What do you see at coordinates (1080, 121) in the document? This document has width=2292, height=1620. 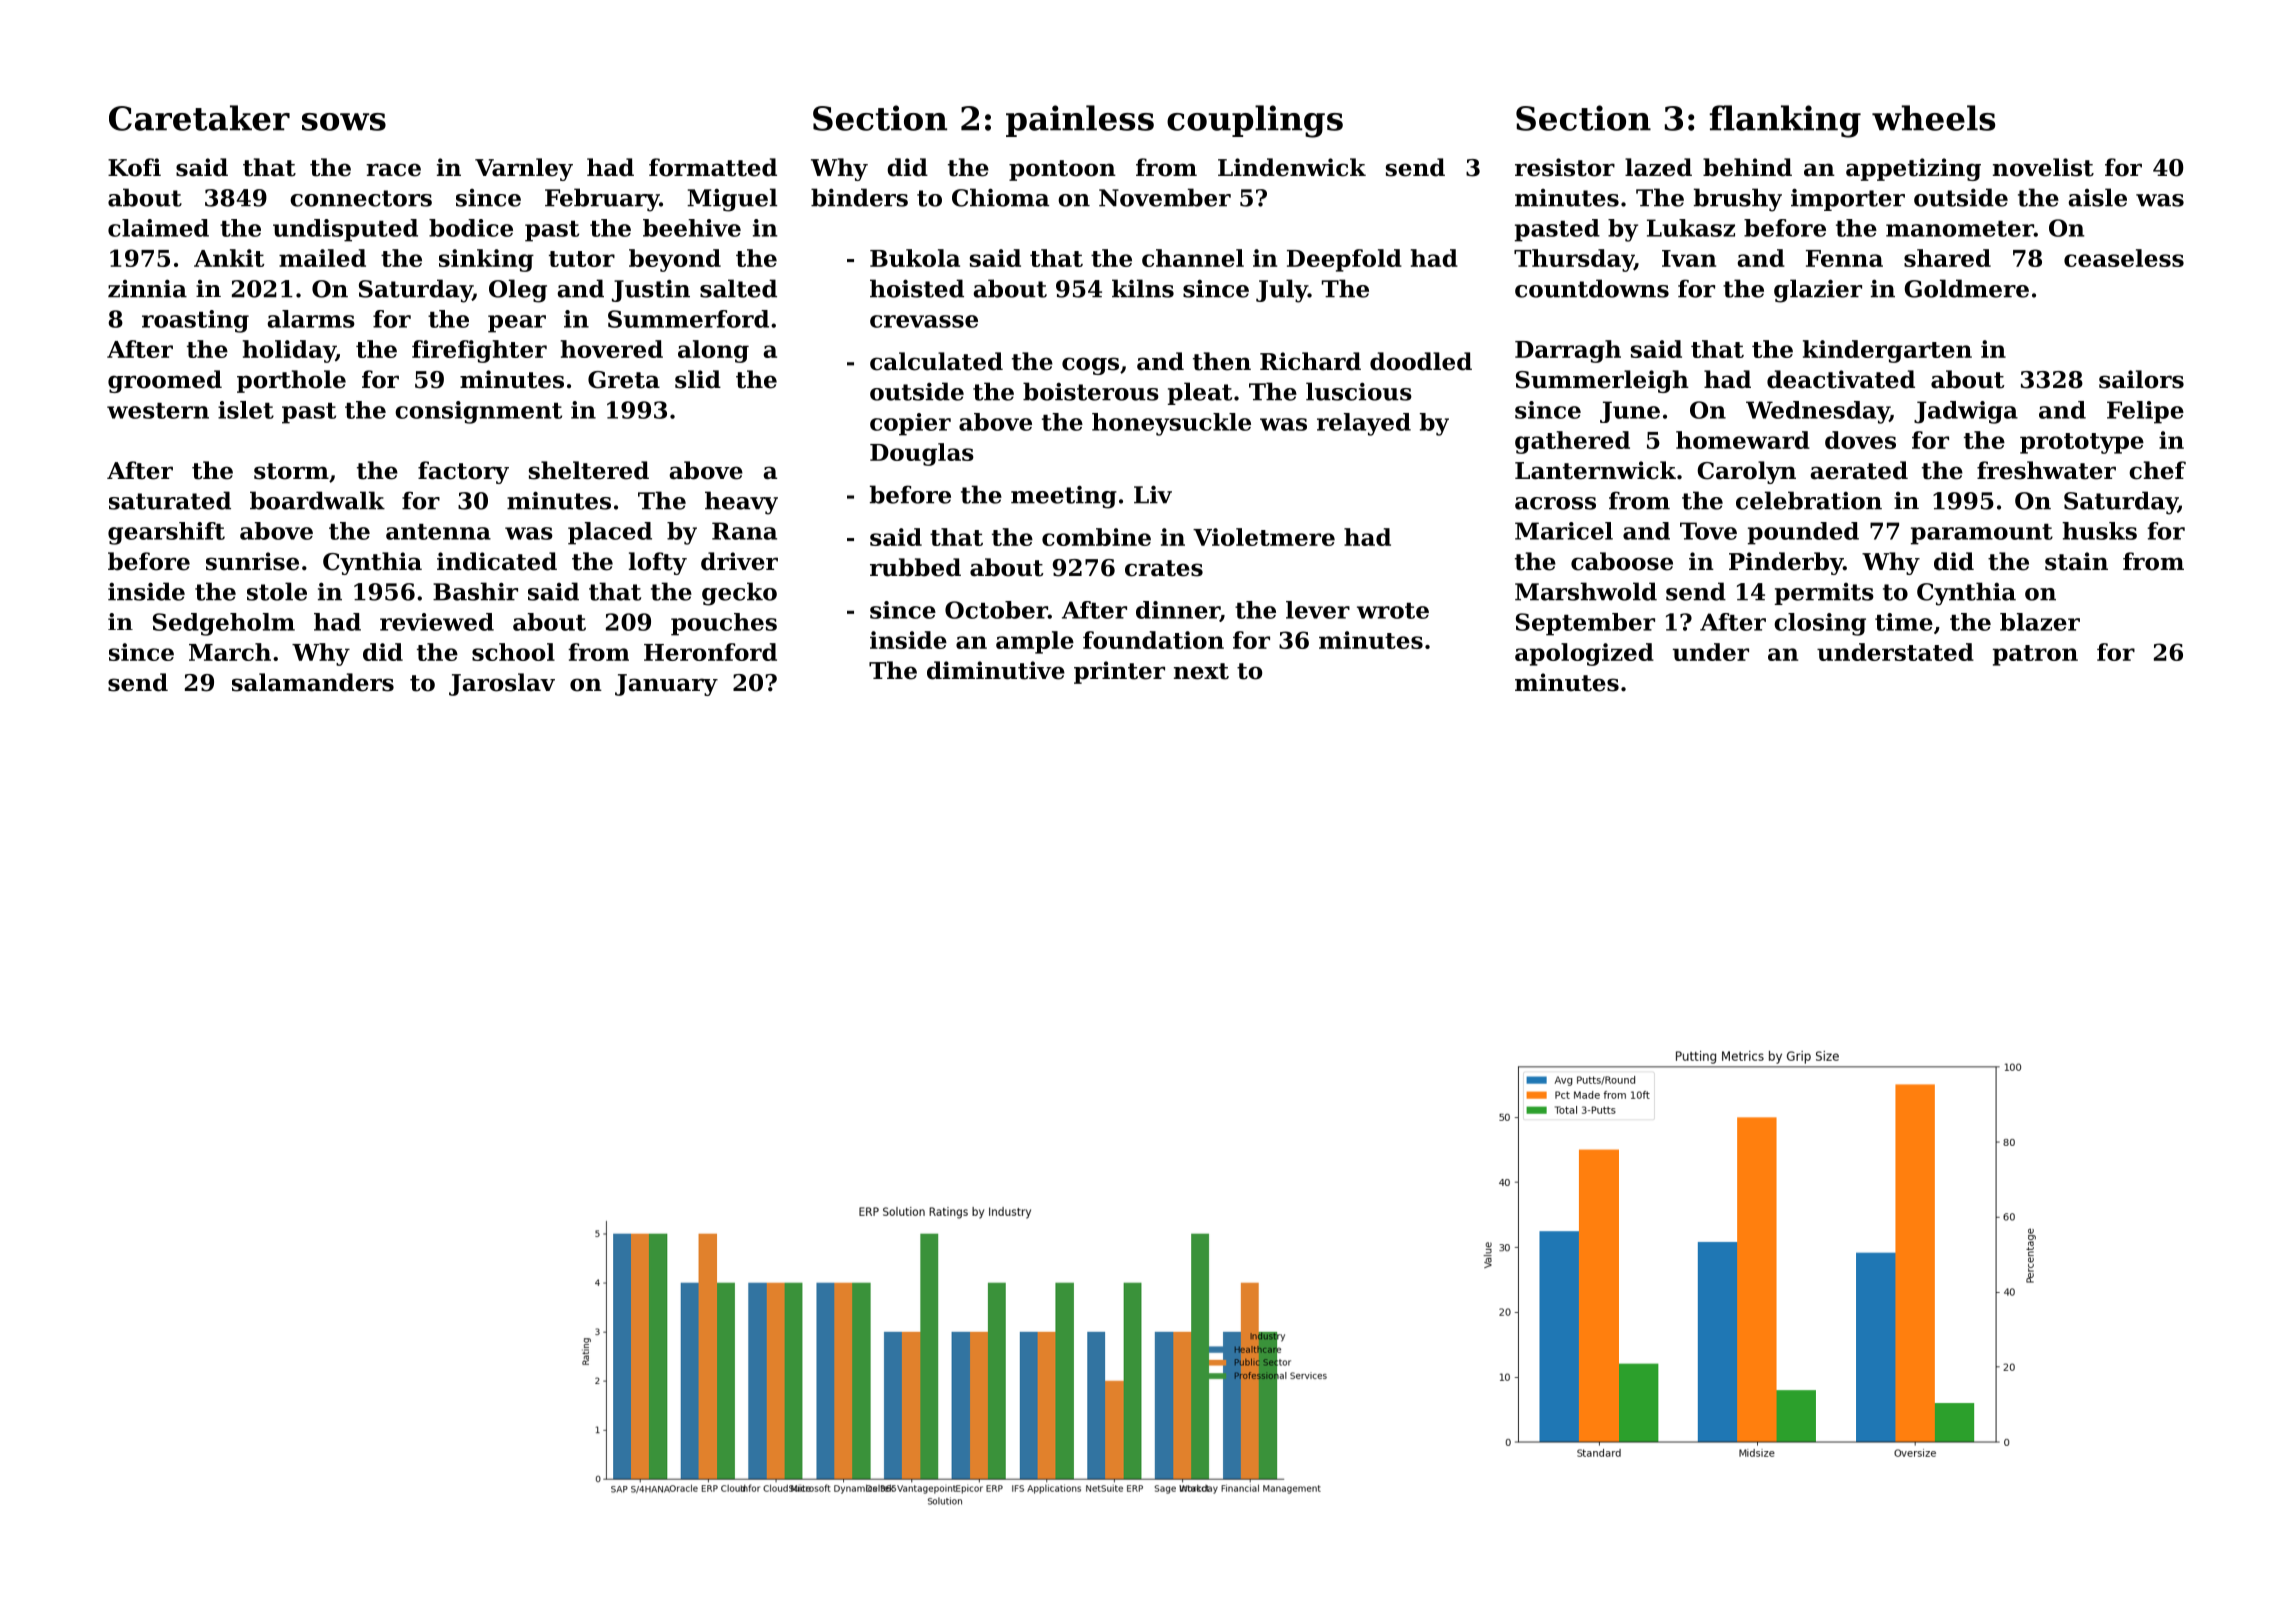 I see `painless` at bounding box center [1080, 121].
